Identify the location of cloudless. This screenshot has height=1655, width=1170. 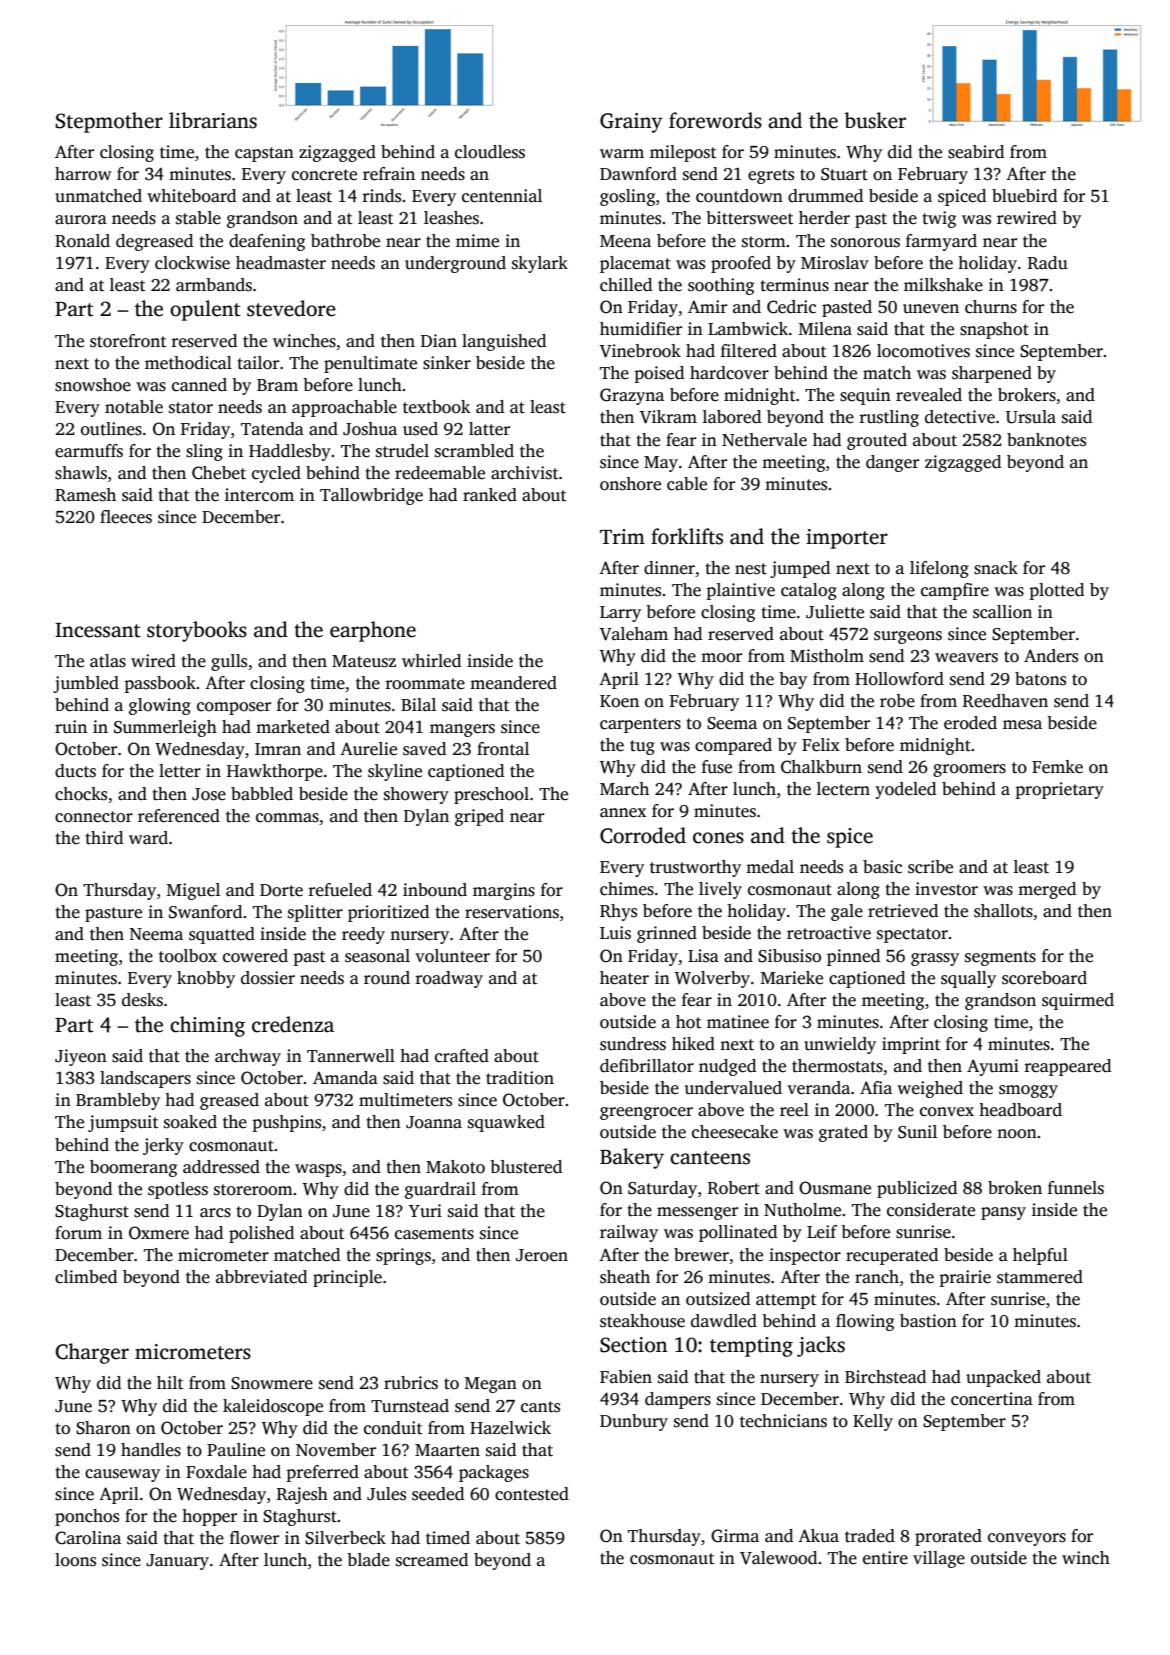
(490, 152).
